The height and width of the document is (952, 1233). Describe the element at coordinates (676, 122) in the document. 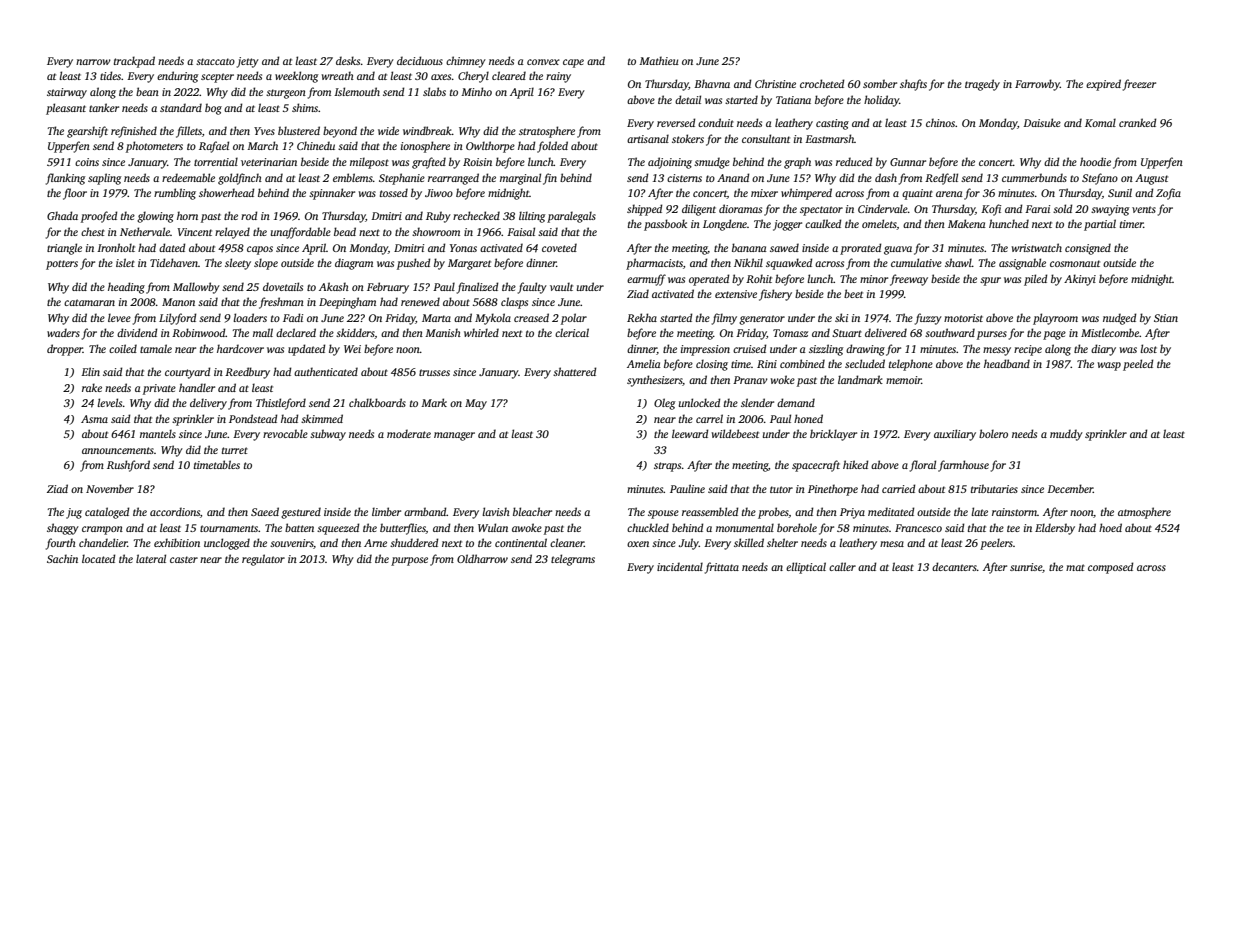

I see `reversed` at that location.
